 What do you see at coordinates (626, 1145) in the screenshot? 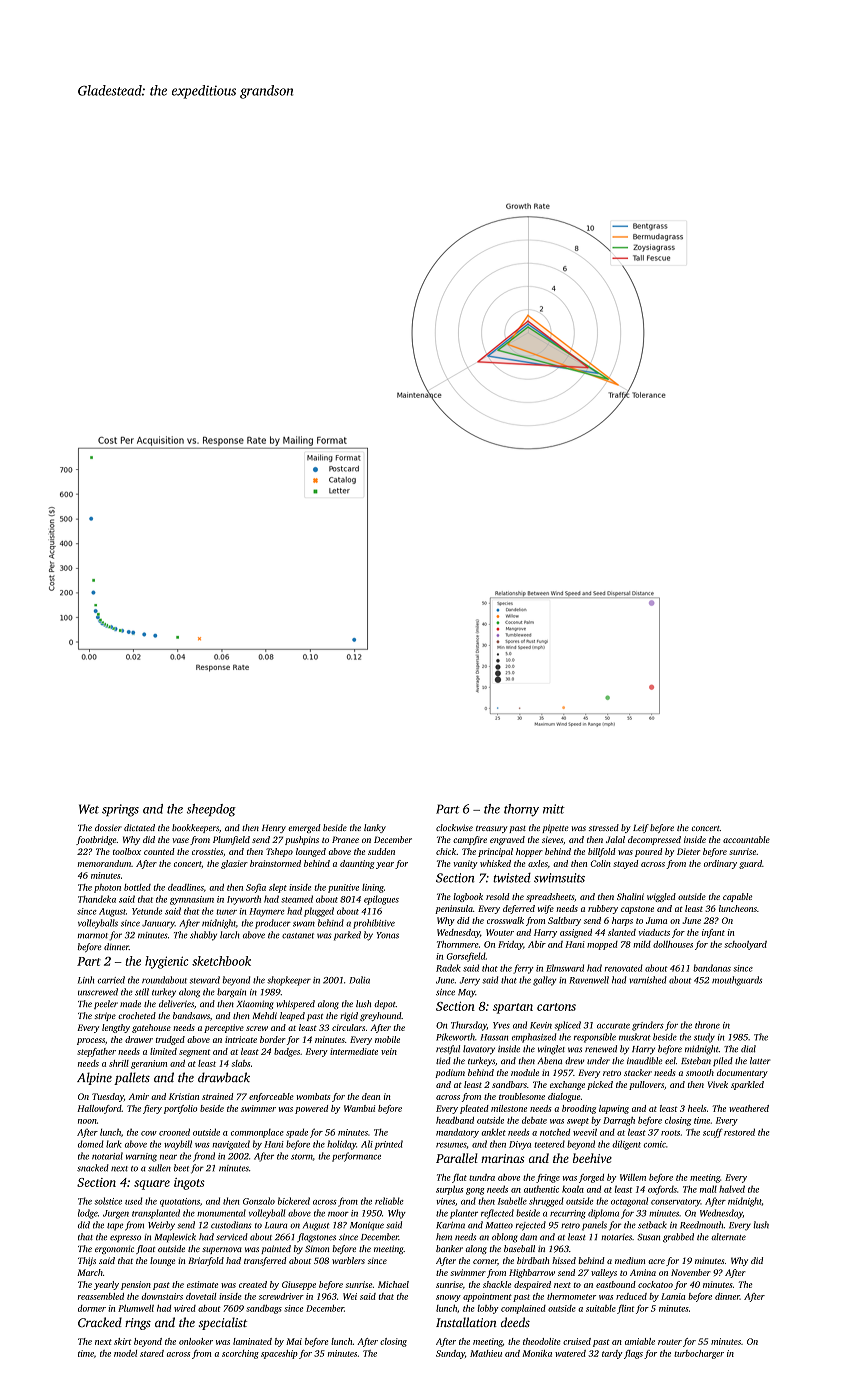
I see `diligent` at bounding box center [626, 1145].
